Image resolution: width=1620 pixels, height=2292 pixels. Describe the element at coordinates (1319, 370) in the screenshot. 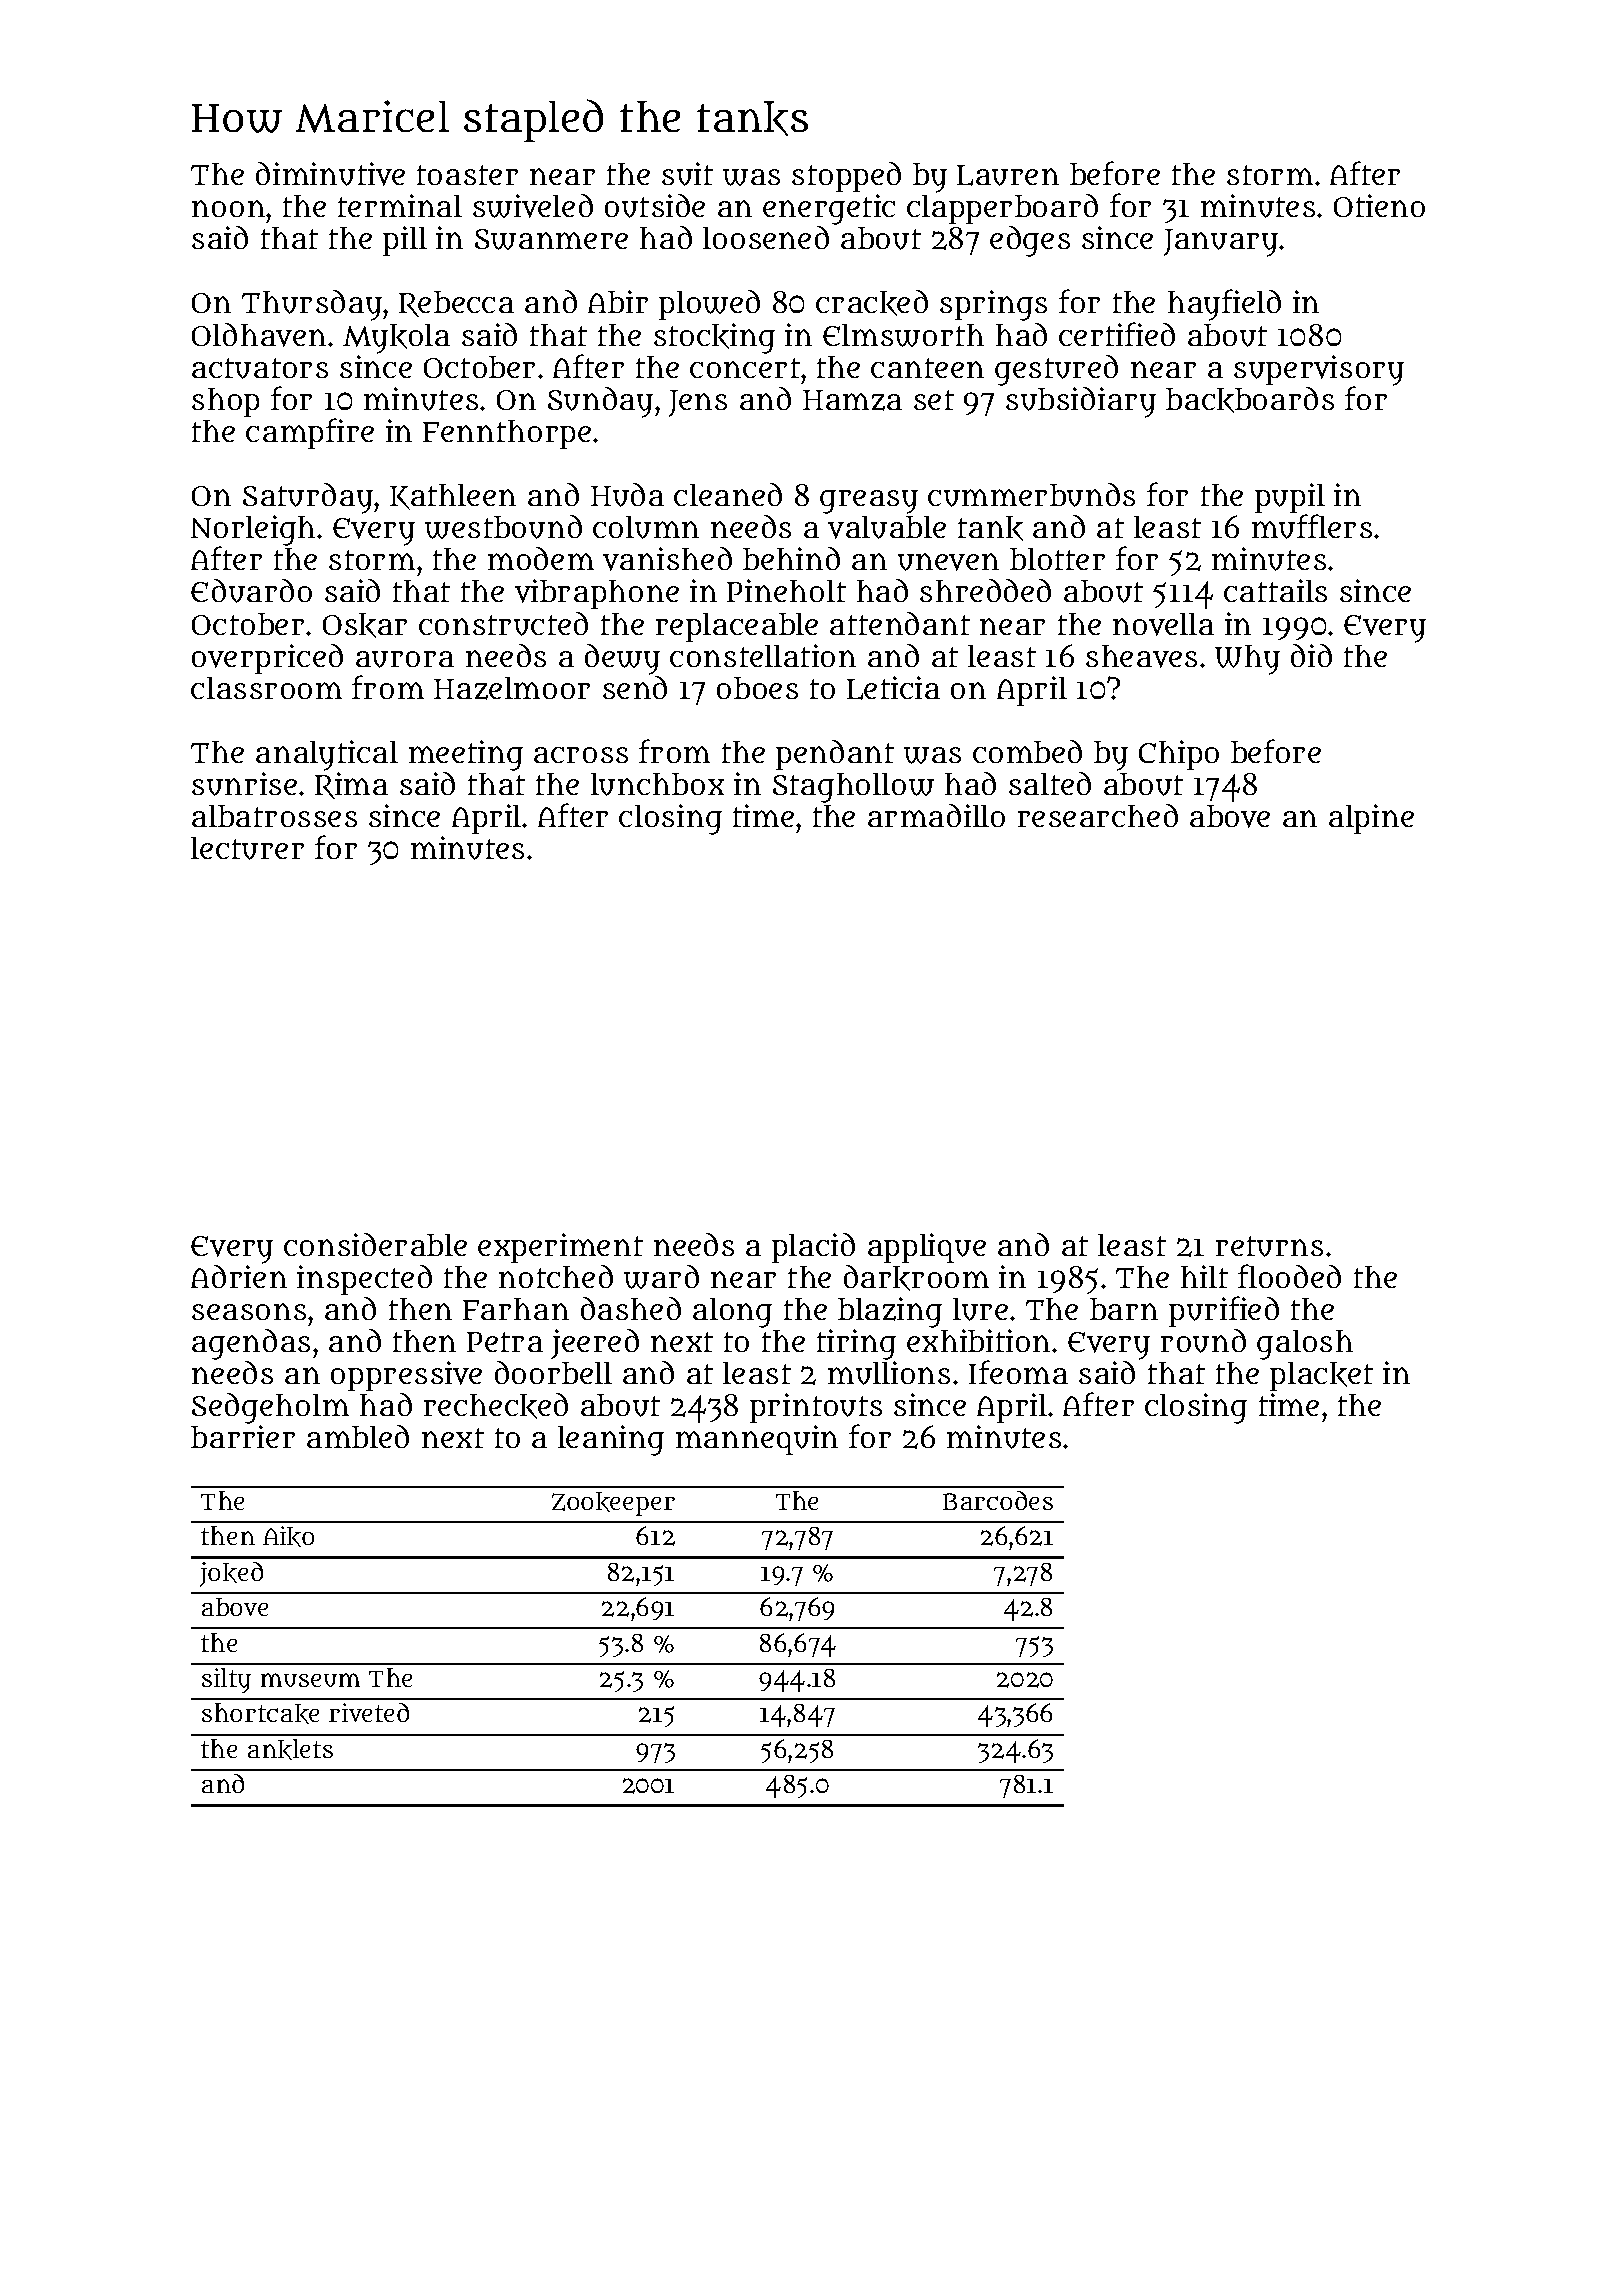

I see `supervisory` at that location.
